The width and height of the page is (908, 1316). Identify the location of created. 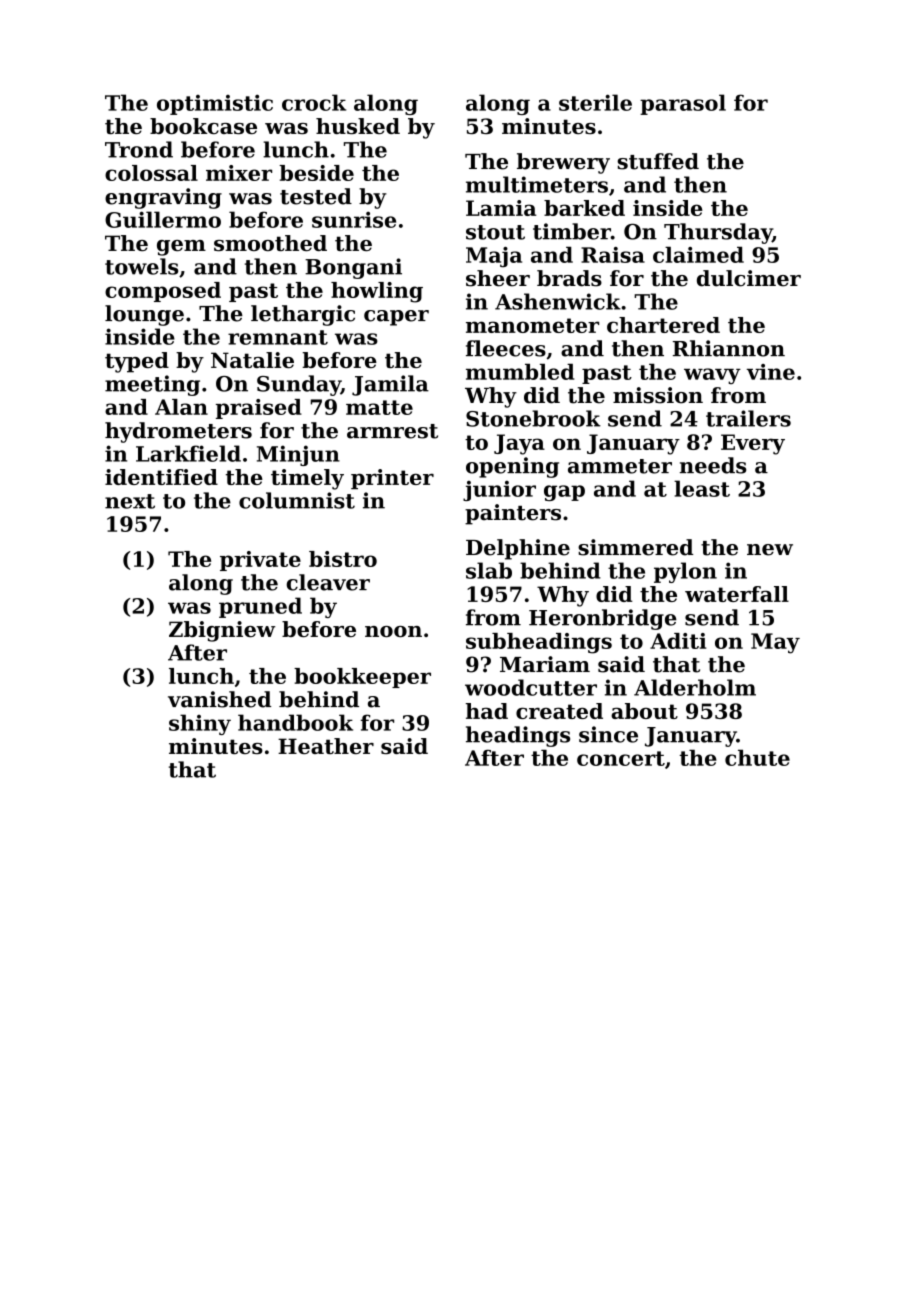
(559, 711).
